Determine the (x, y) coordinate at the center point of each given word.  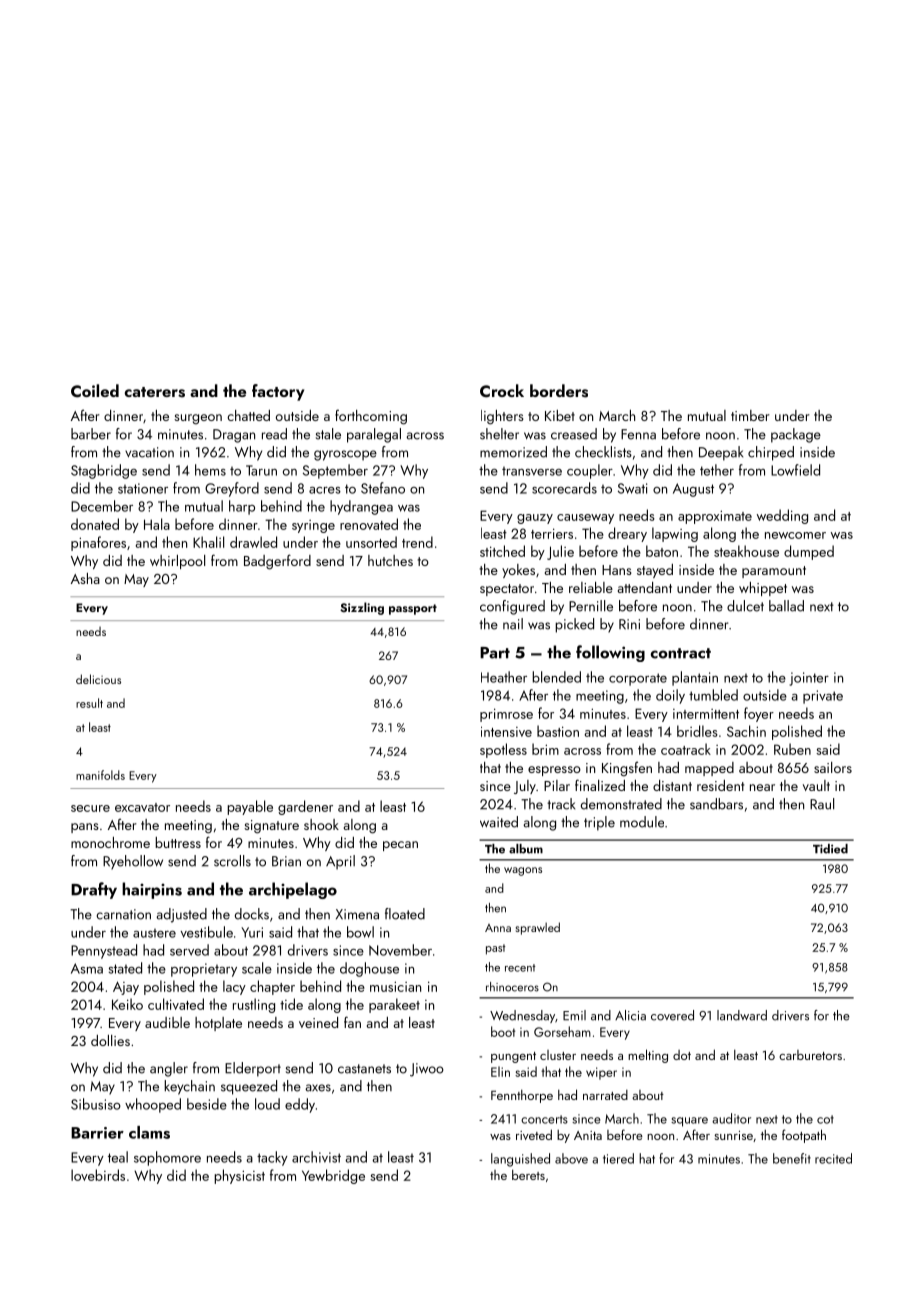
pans (85, 828)
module (642, 822)
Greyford (232, 489)
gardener (305, 807)
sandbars (716, 804)
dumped (809, 552)
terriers (552, 533)
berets (528, 1174)
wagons (523, 871)
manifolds (100, 775)
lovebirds (98, 1175)
